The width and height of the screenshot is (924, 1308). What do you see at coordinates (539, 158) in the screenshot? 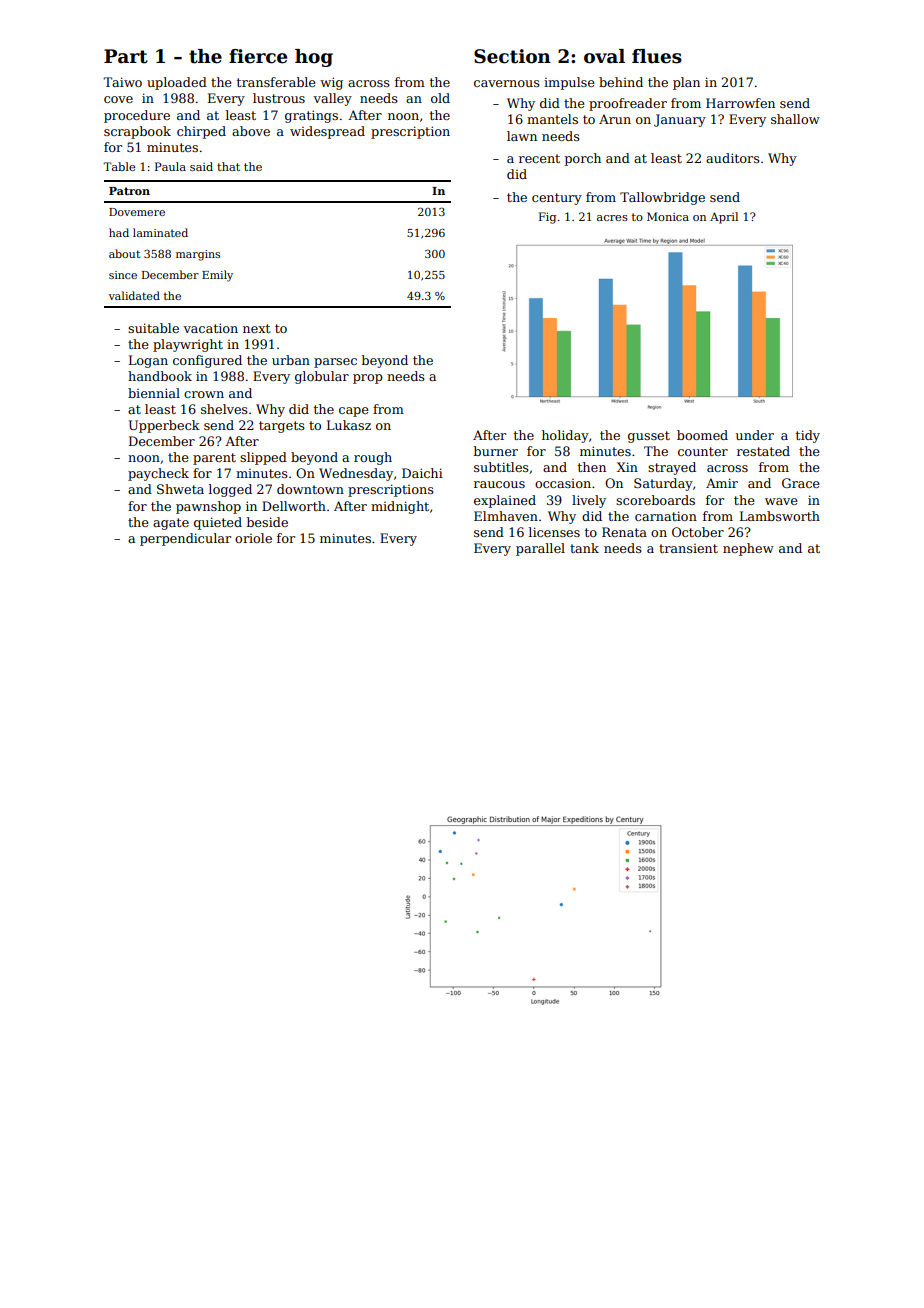
I see `recent` at bounding box center [539, 158].
